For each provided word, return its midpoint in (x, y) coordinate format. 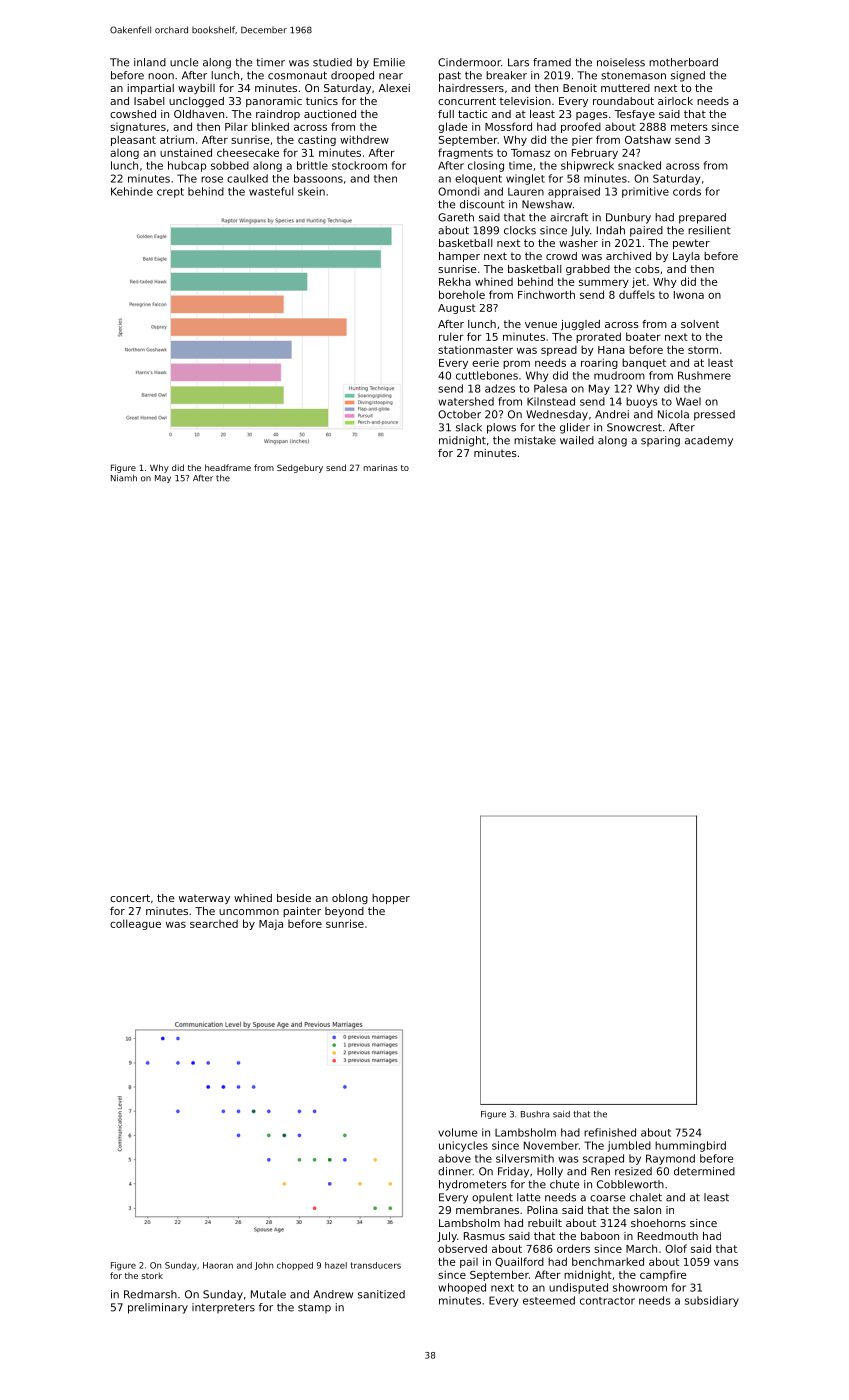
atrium (177, 139)
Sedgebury (300, 468)
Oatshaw (648, 139)
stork (152, 1275)
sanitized (381, 1294)
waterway (204, 899)
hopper (391, 899)
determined (704, 1171)
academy (709, 441)
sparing (660, 441)
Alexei (394, 88)
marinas (380, 467)
